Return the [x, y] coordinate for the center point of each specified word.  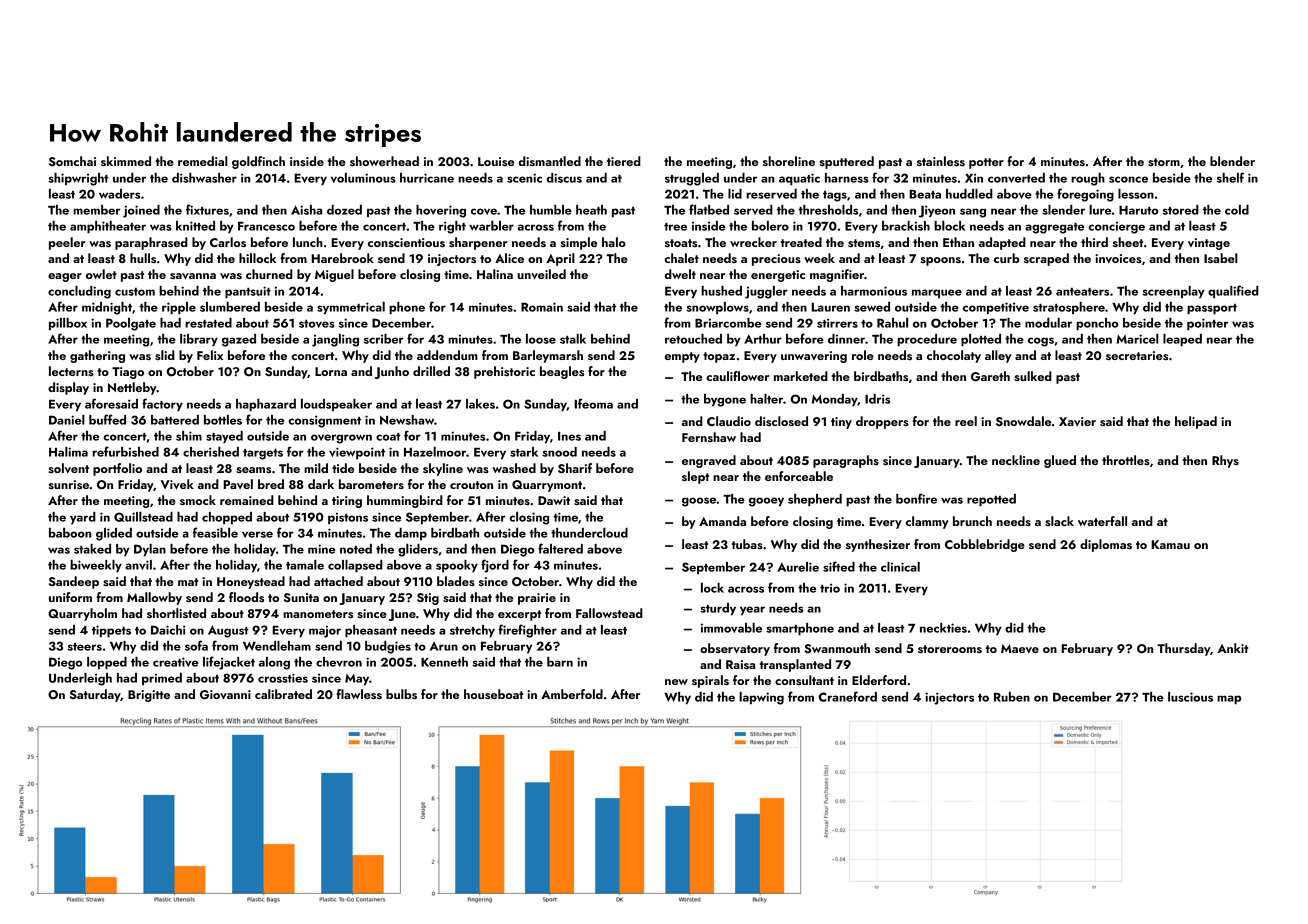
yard [83, 518]
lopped [107, 663]
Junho [392, 372]
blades [456, 581]
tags [835, 196]
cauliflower [737, 376]
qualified [1233, 291]
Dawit [554, 500]
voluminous [363, 178]
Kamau [1170, 544]
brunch [972, 521]
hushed [721, 291]
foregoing [1085, 195]
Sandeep [74, 582]
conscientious [406, 242]
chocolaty [954, 356]
